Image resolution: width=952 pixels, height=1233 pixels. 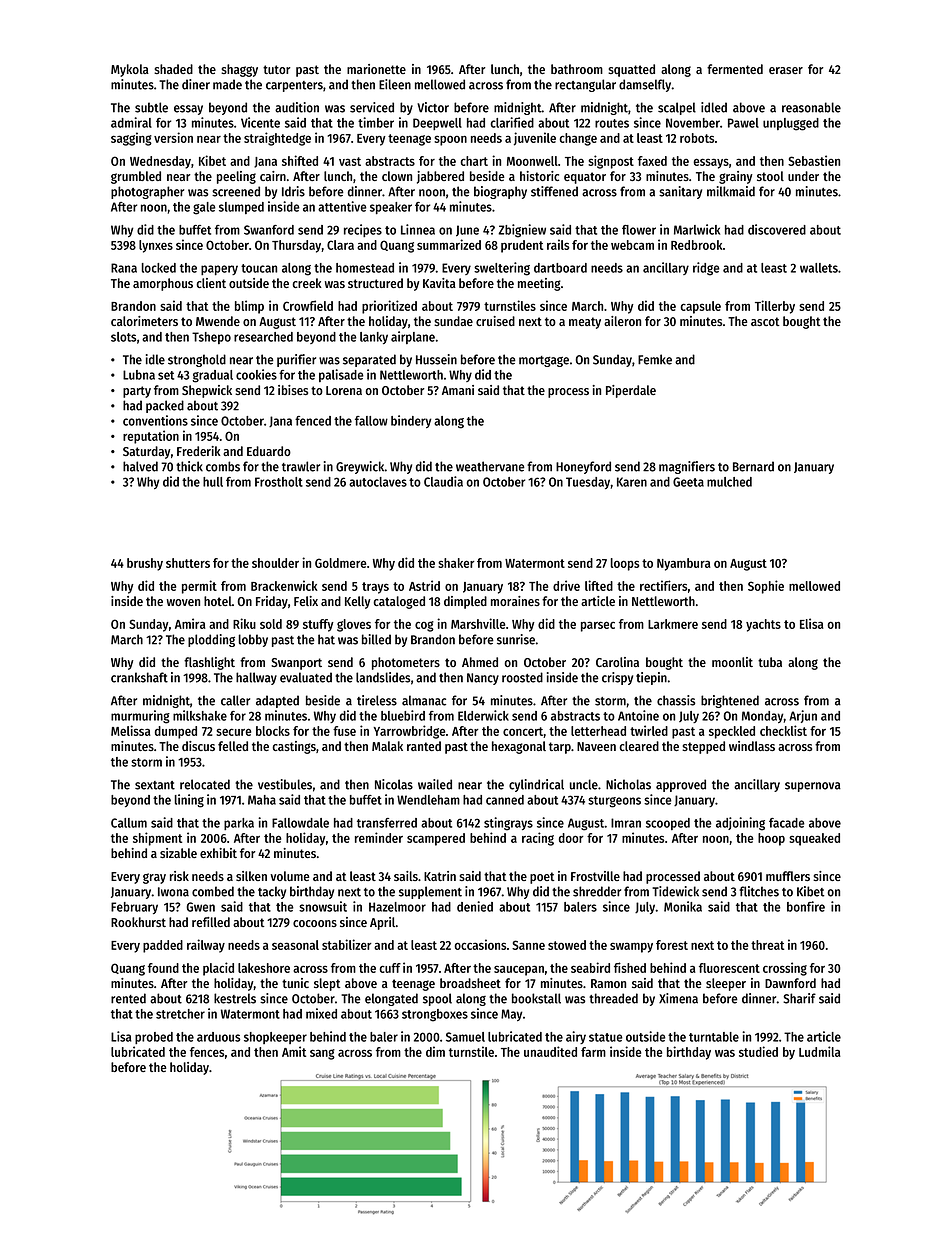 What do you see at coordinates (632, 245) in the screenshot?
I see `webcam` at bounding box center [632, 245].
